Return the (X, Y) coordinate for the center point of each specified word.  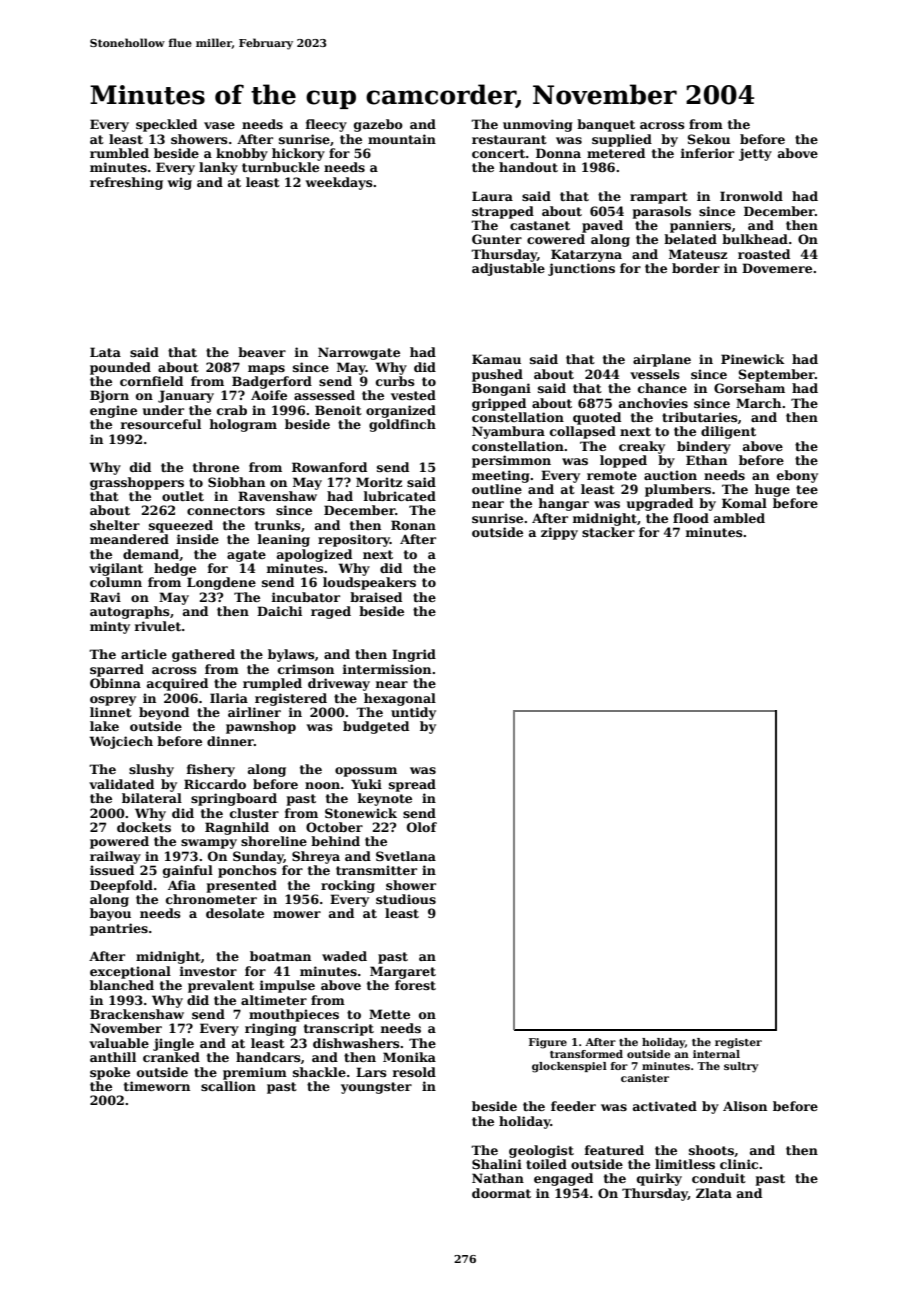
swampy (209, 844)
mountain (402, 139)
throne (216, 467)
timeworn (157, 1086)
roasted (764, 254)
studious (406, 899)
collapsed (583, 432)
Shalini (497, 1164)
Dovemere (777, 268)
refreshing (126, 183)
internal (716, 1054)
